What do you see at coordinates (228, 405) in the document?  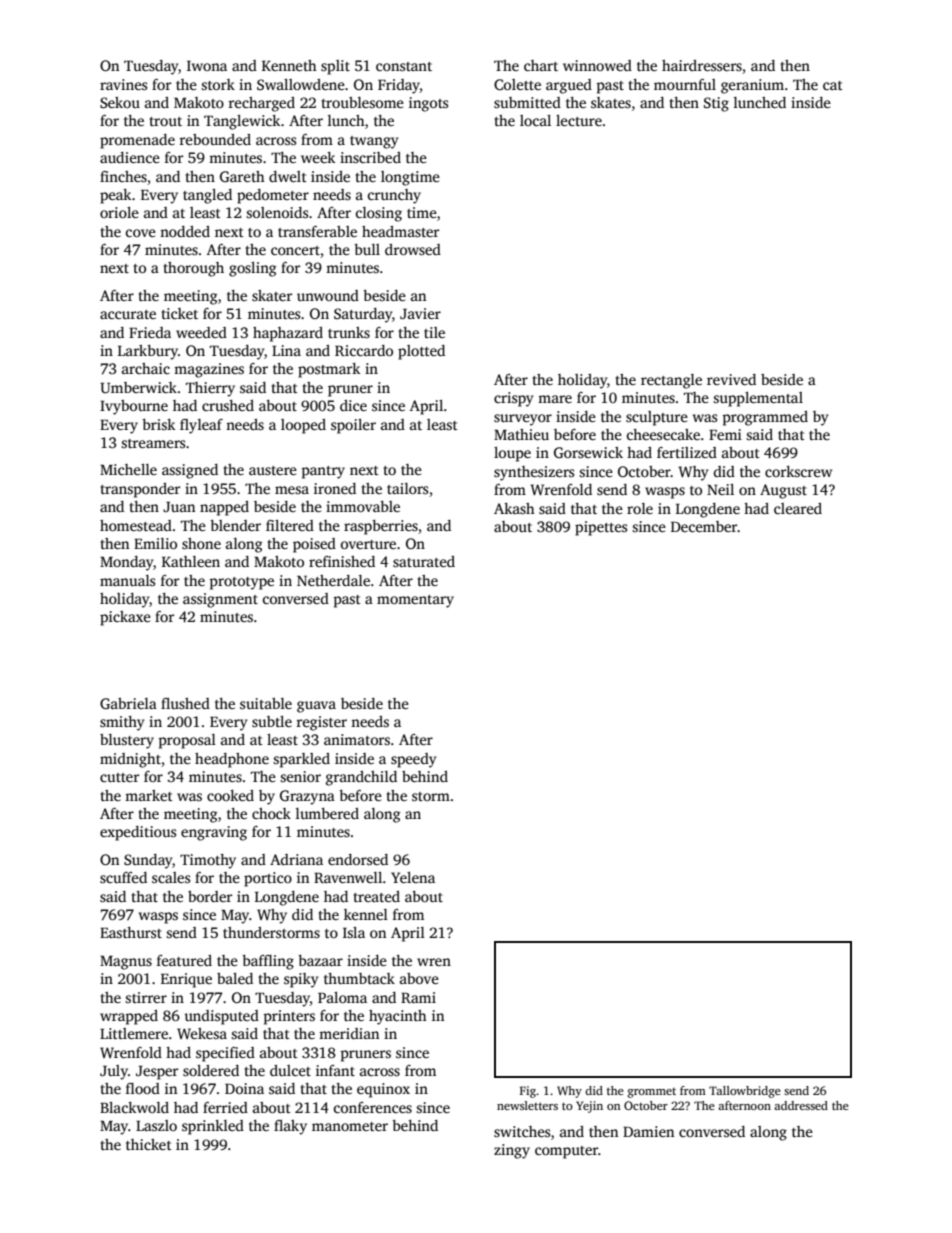 I see `crushed` at bounding box center [228, 405].
